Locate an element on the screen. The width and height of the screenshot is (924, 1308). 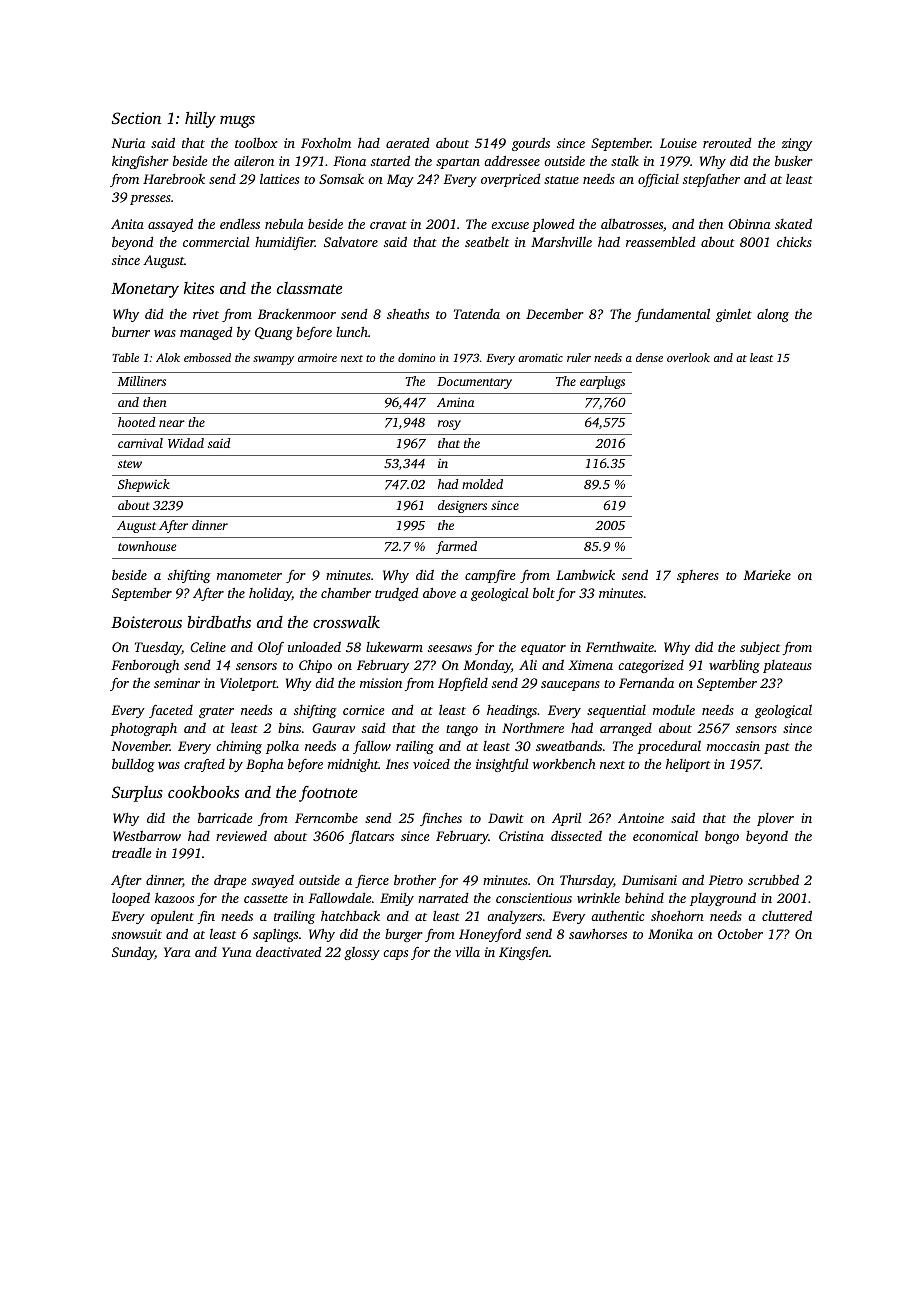
embossed is located at coordinates (207, 357).
